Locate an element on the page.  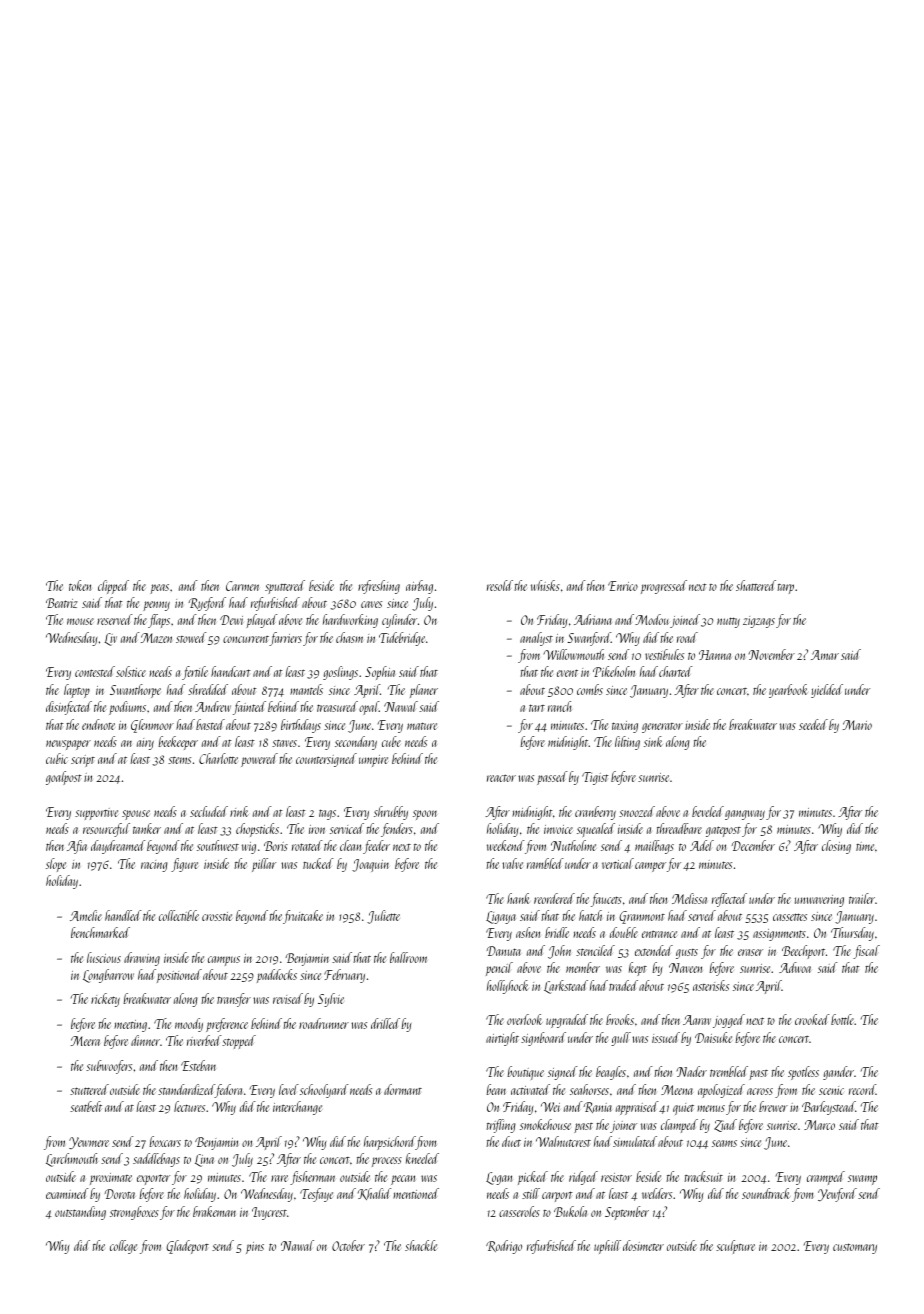
Barleystead is located at coordinates (828, 1108).
